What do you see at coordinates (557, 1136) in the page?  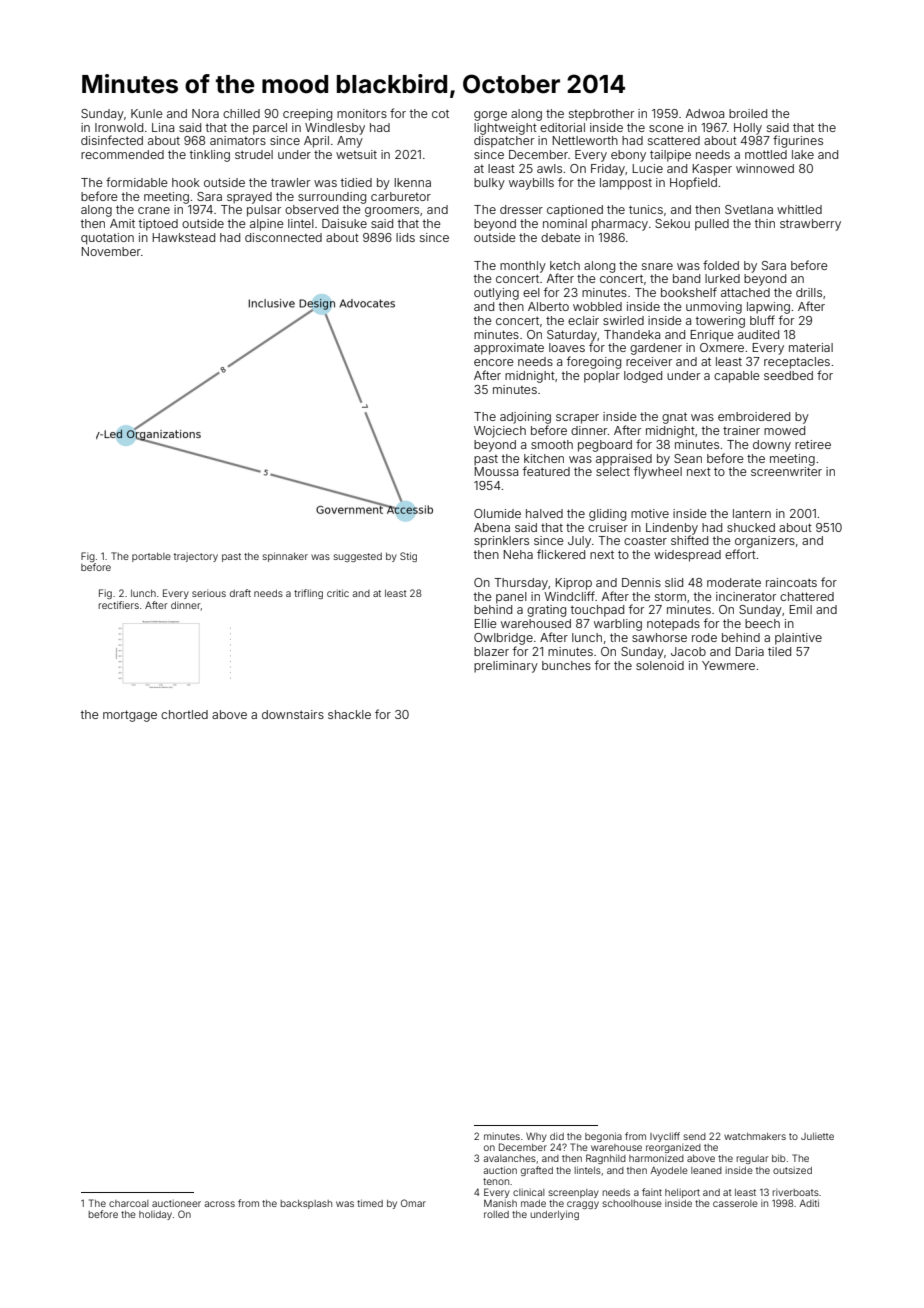 I see `did` at bounding box center [557, 1136].
